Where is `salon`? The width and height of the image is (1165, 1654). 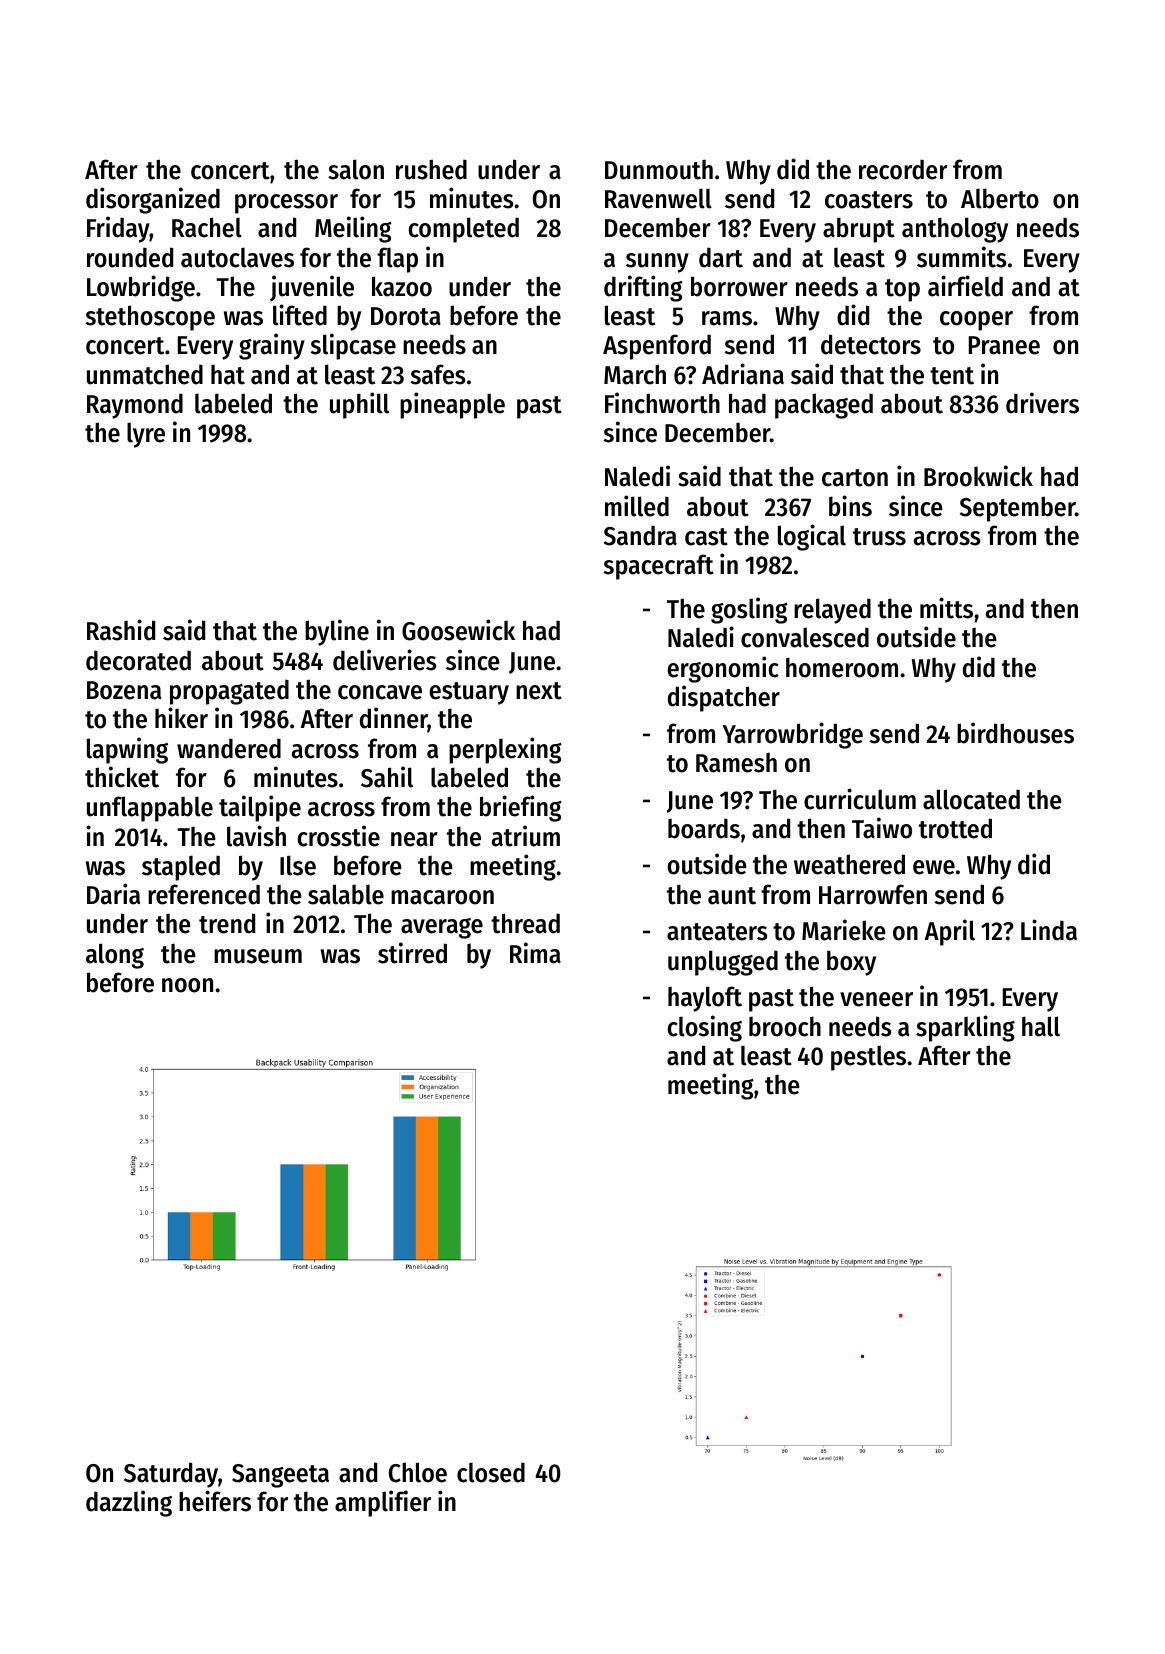
salon is located at coordinates (356, 169).
